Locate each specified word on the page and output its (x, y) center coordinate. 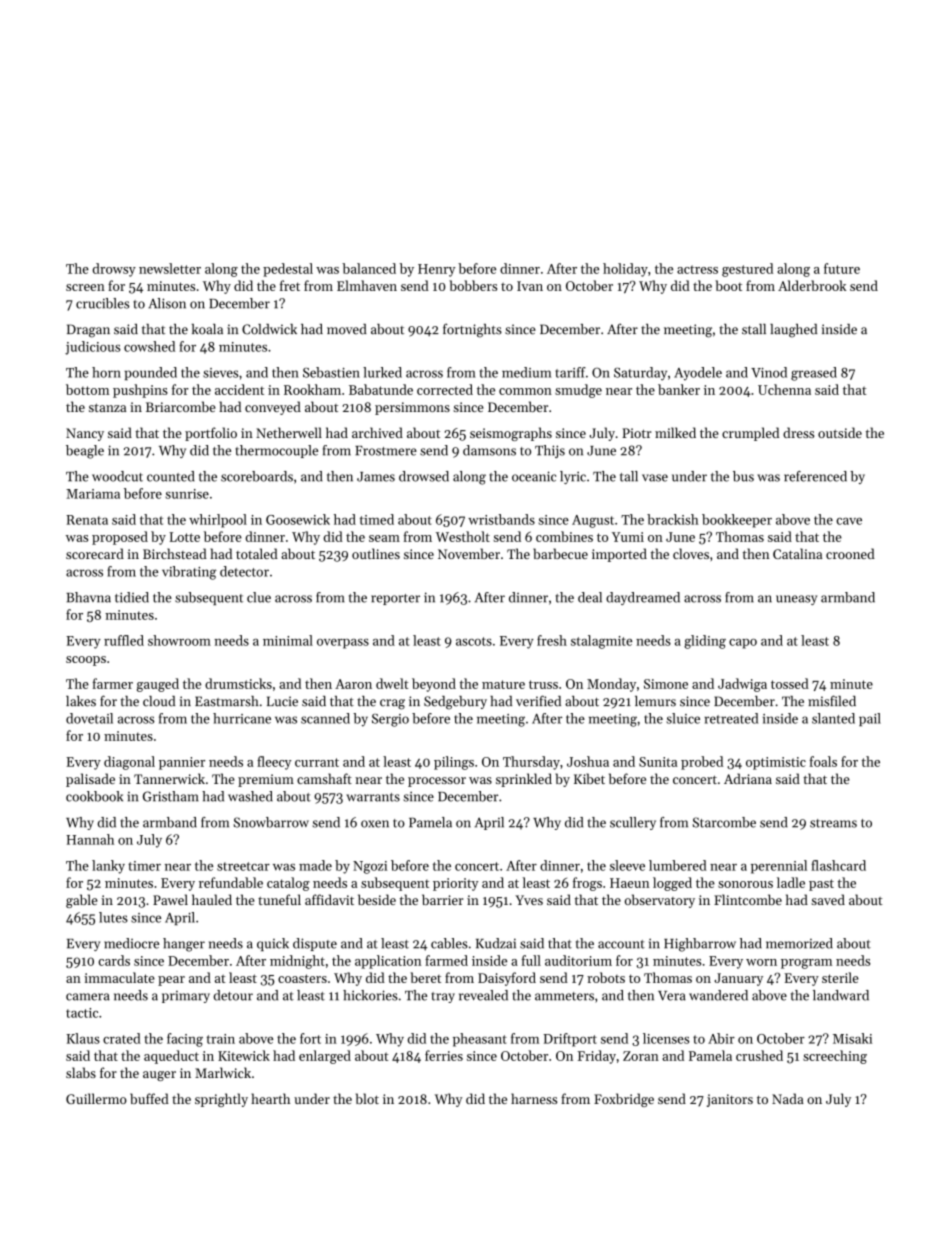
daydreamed (643, 598)
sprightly (221, 1100)
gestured (747, 270)
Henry (437, 270)
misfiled (832, 701)
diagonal (129, 763)
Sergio (390, 720)
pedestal (288, 270)
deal (590, 597)
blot (367, 1098)
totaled (257, 553)
